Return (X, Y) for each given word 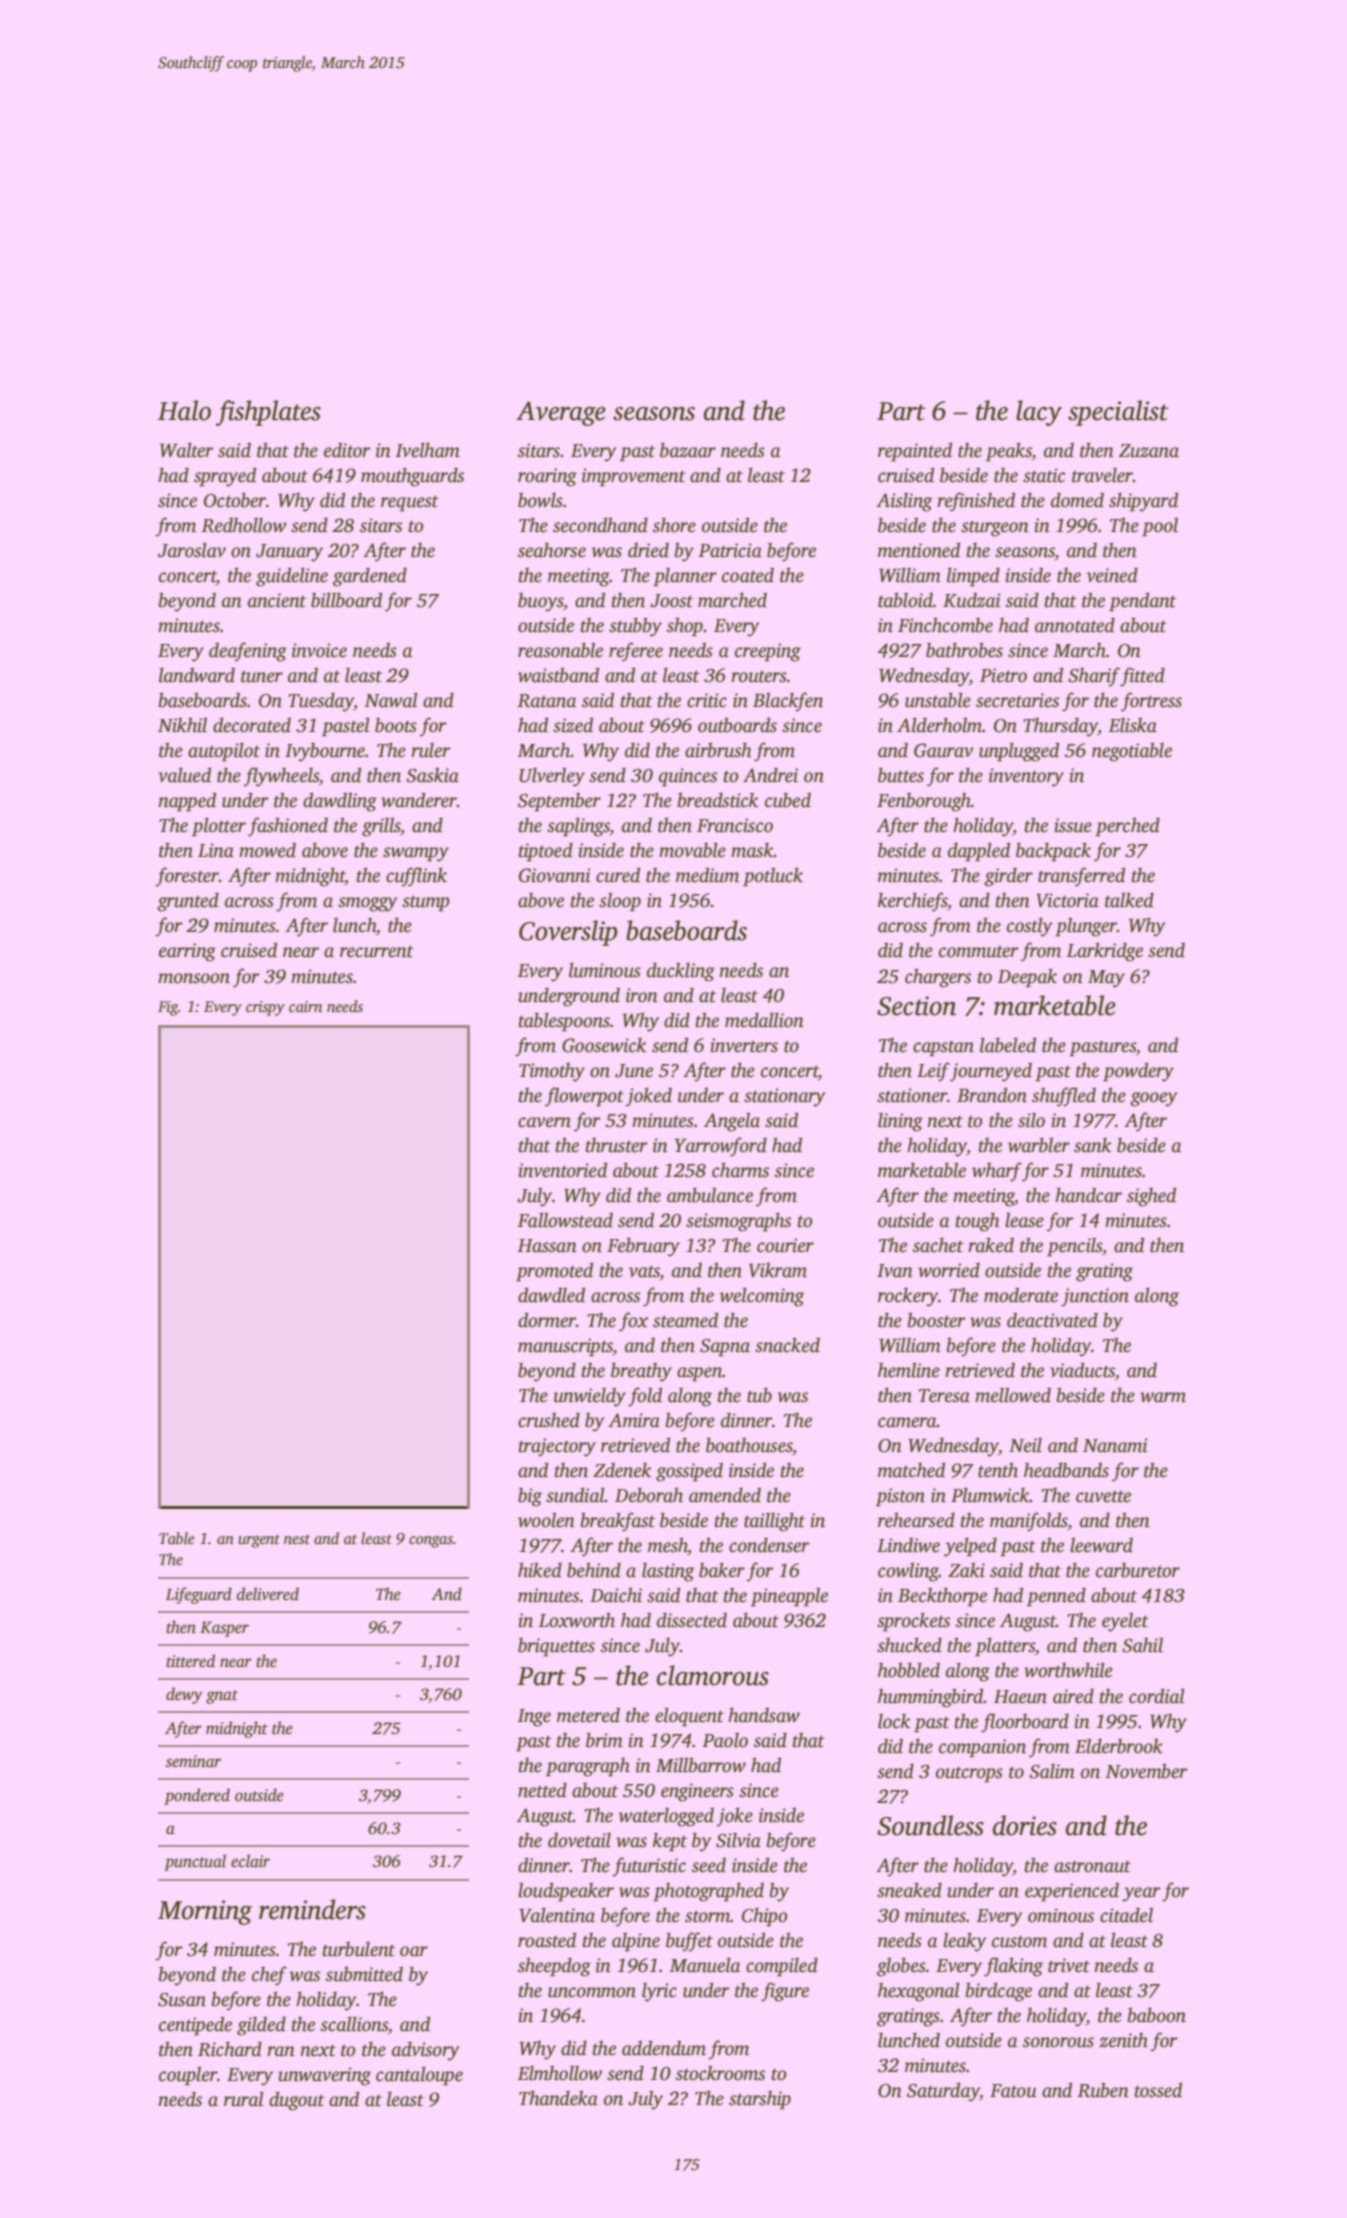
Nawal (391, 700)
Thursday (1060, 727)
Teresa (944, 1396)
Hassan (547, 1246)
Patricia (730, 550)
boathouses (749, 1445)
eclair (250, 1861)
